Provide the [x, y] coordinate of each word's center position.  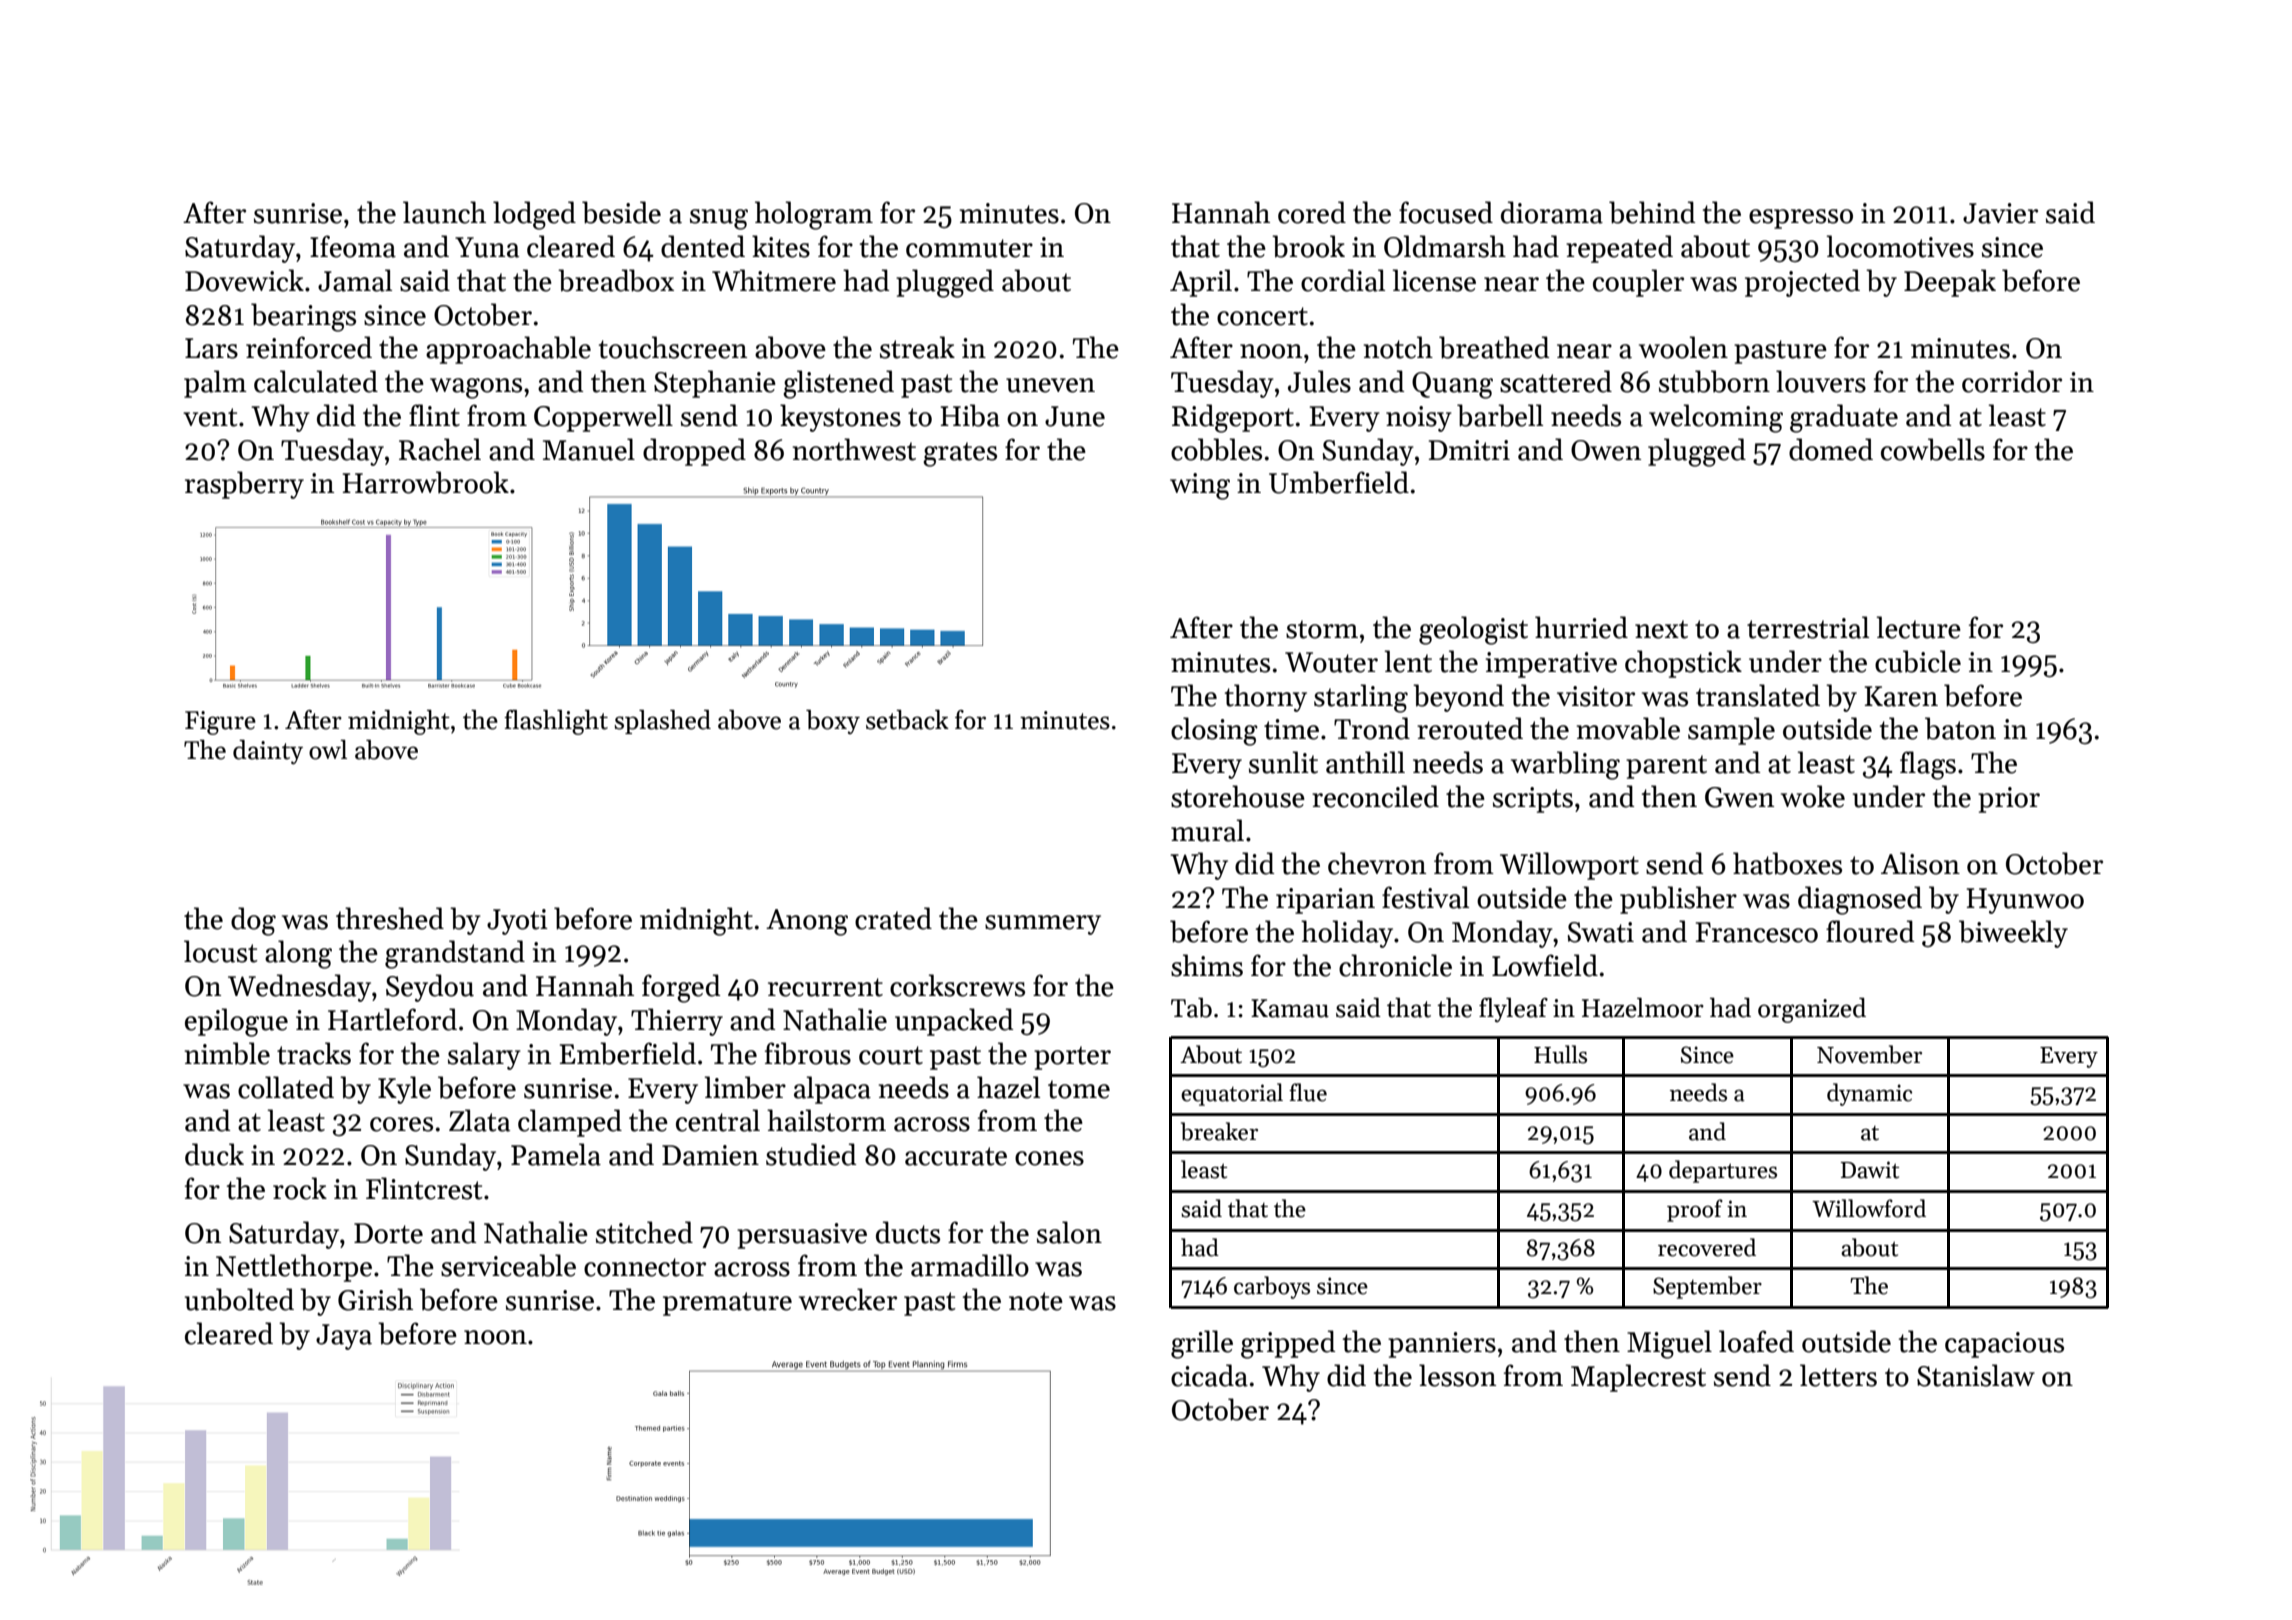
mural [1207, 830]
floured [1870, 931]
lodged [534, 215]
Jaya [344, 1337]
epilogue [236, 1022]
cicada [1209, 1375]
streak [917, 347]
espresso [1801, 219]
